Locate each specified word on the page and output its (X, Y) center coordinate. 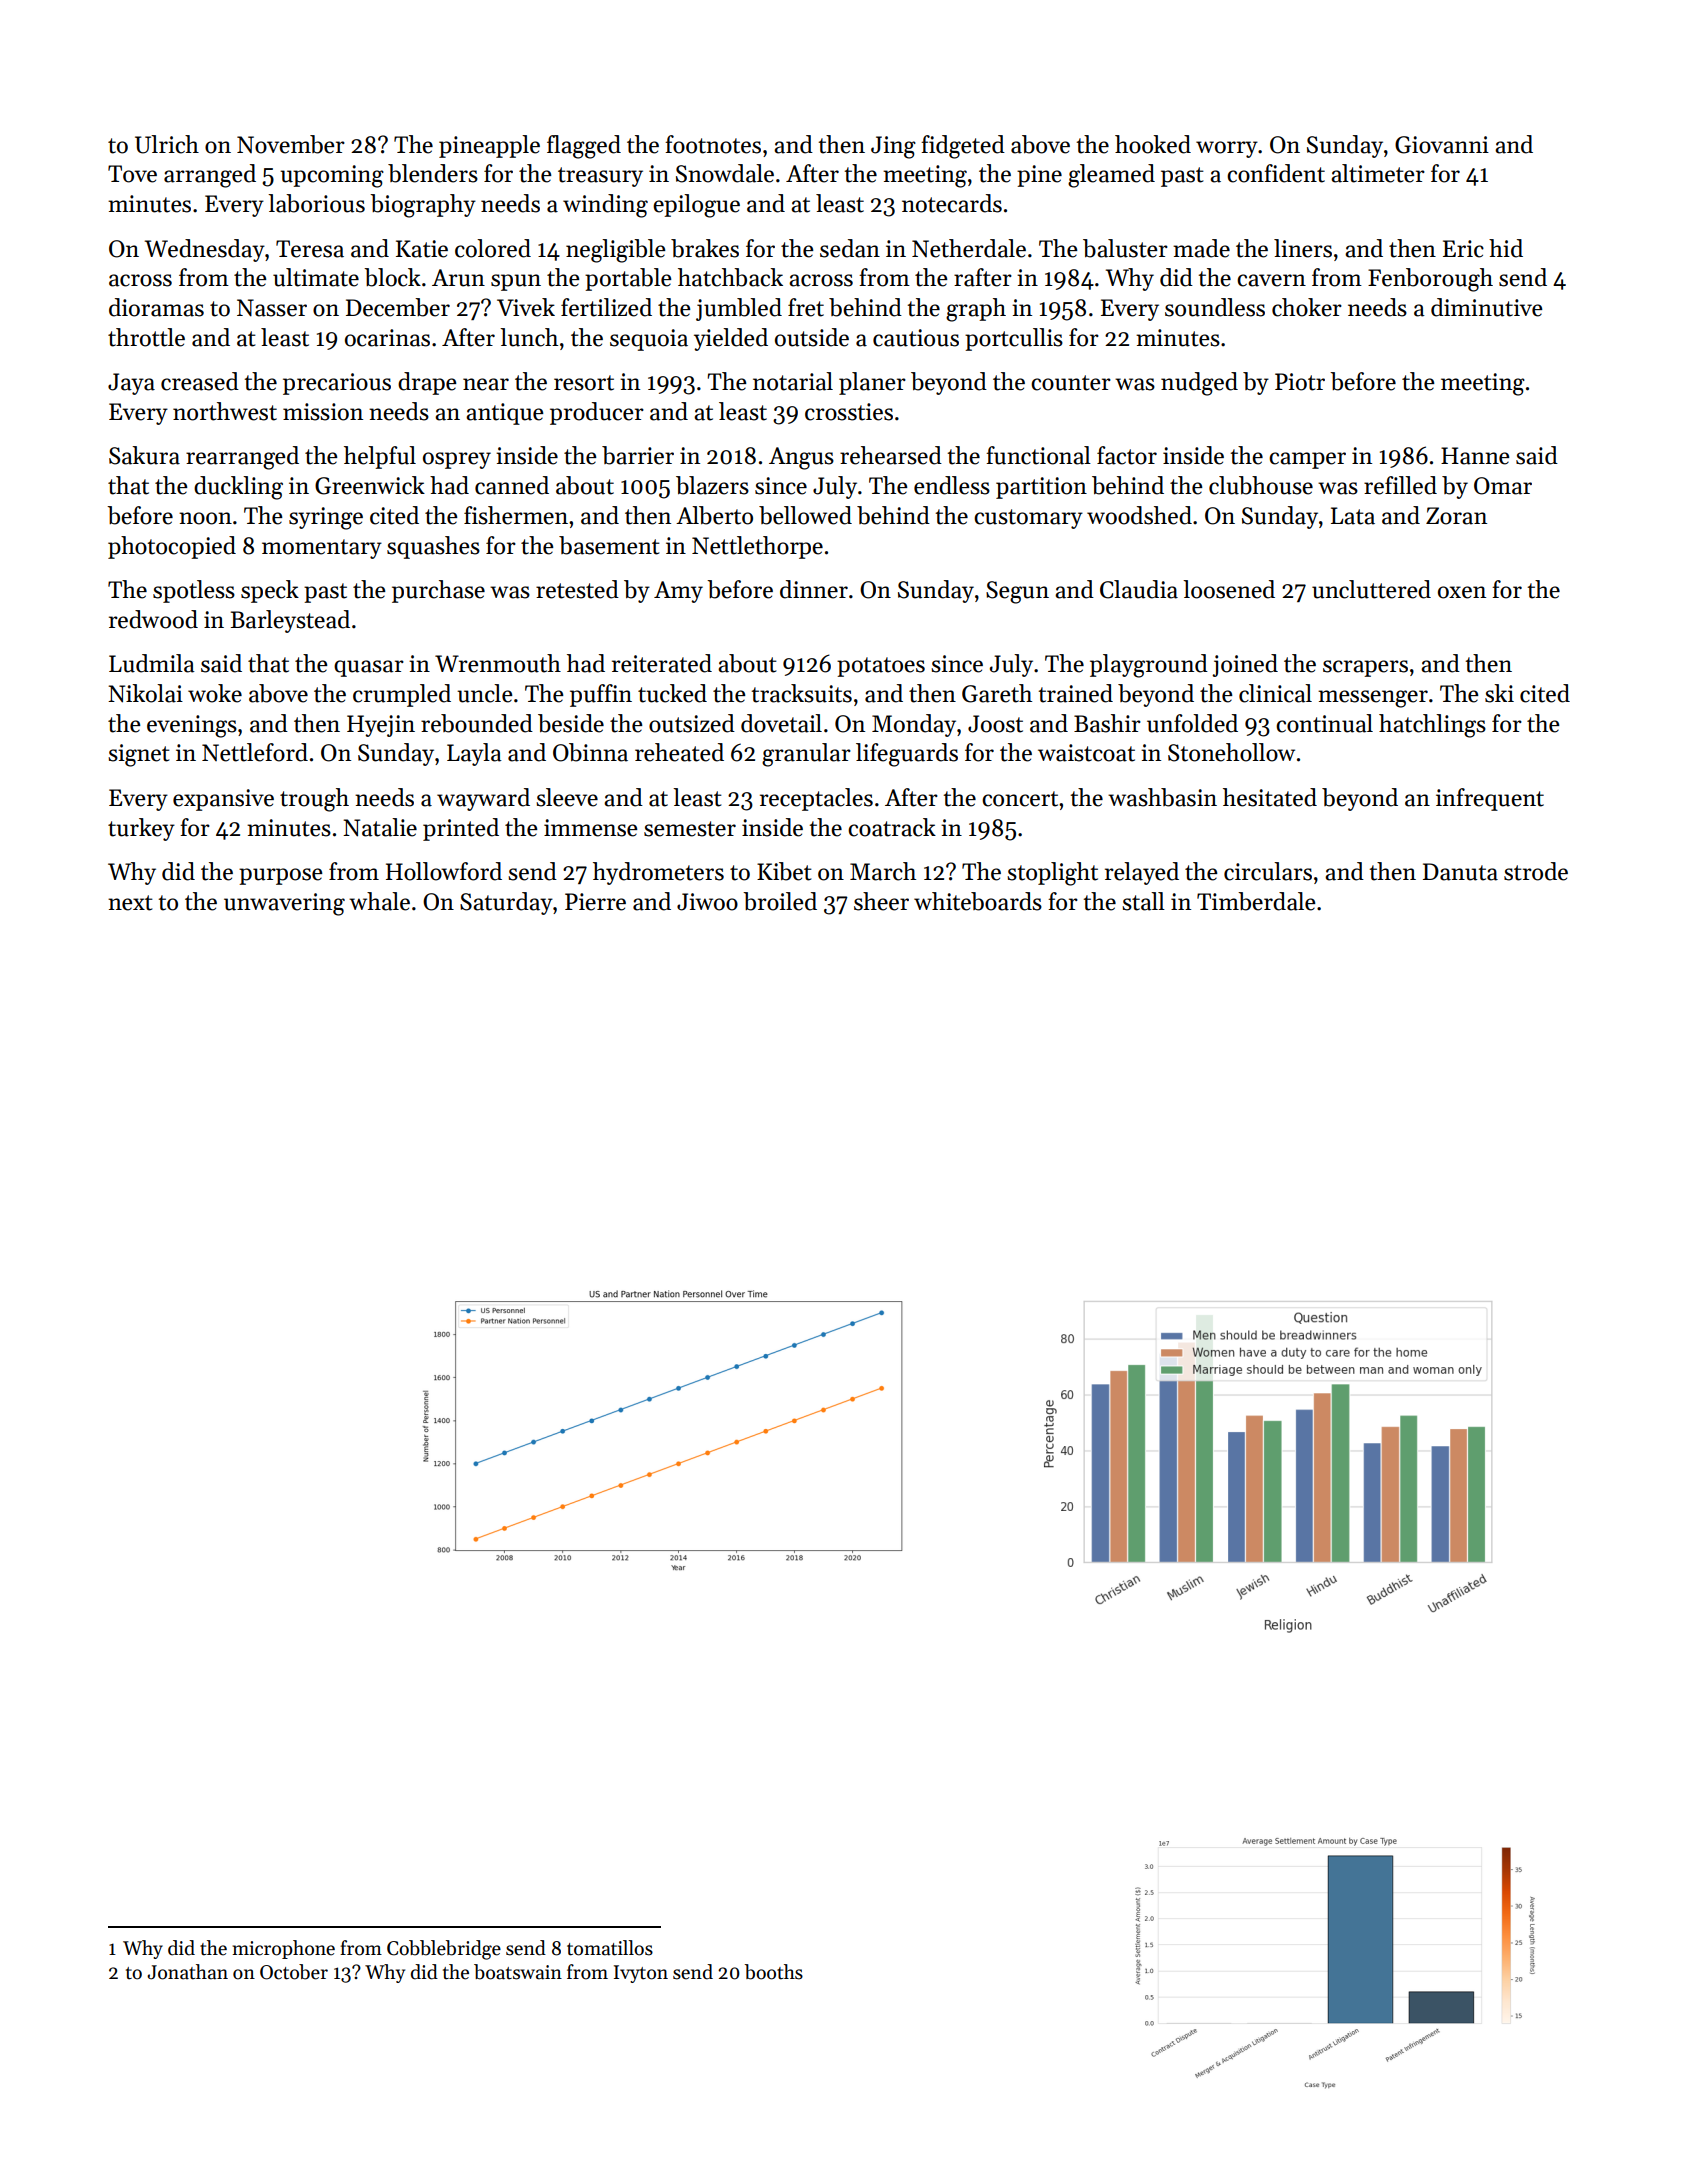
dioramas (156, 307)
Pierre (595, 902)
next (130, 903)
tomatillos (610, 1948)
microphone (284, 1949)
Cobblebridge (444, 1950)
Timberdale (1256, 901)
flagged (584, 147)
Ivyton (641, 1974)
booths (774, 1972)
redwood (153, 619)
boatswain (518, 1972)
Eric (1463, 249)
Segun (1017, 592)
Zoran (1456, 516)
